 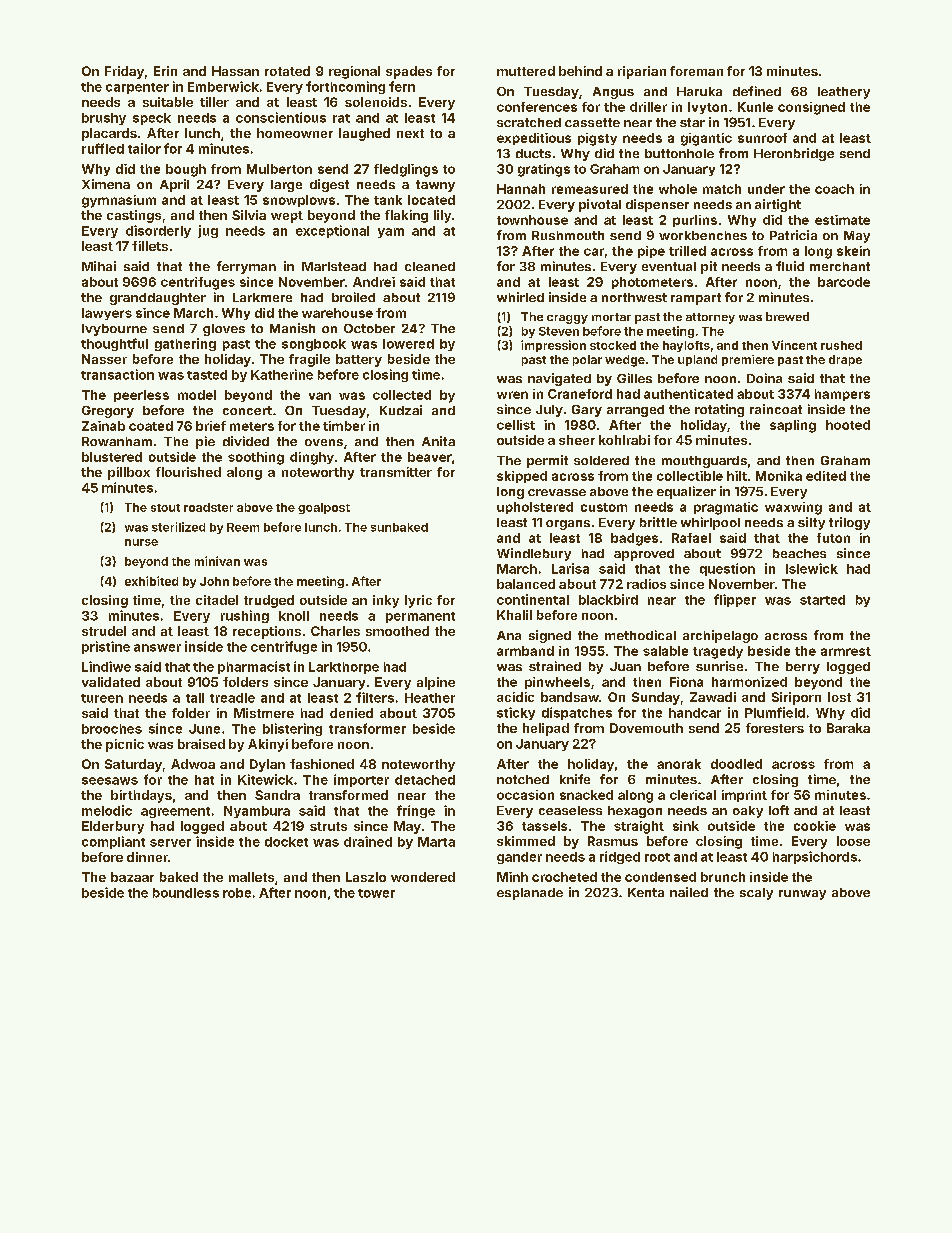 What do you see at coordinates (696, 299) in the screenshot?
I see `rampart` at bounding box center [696, 299].
